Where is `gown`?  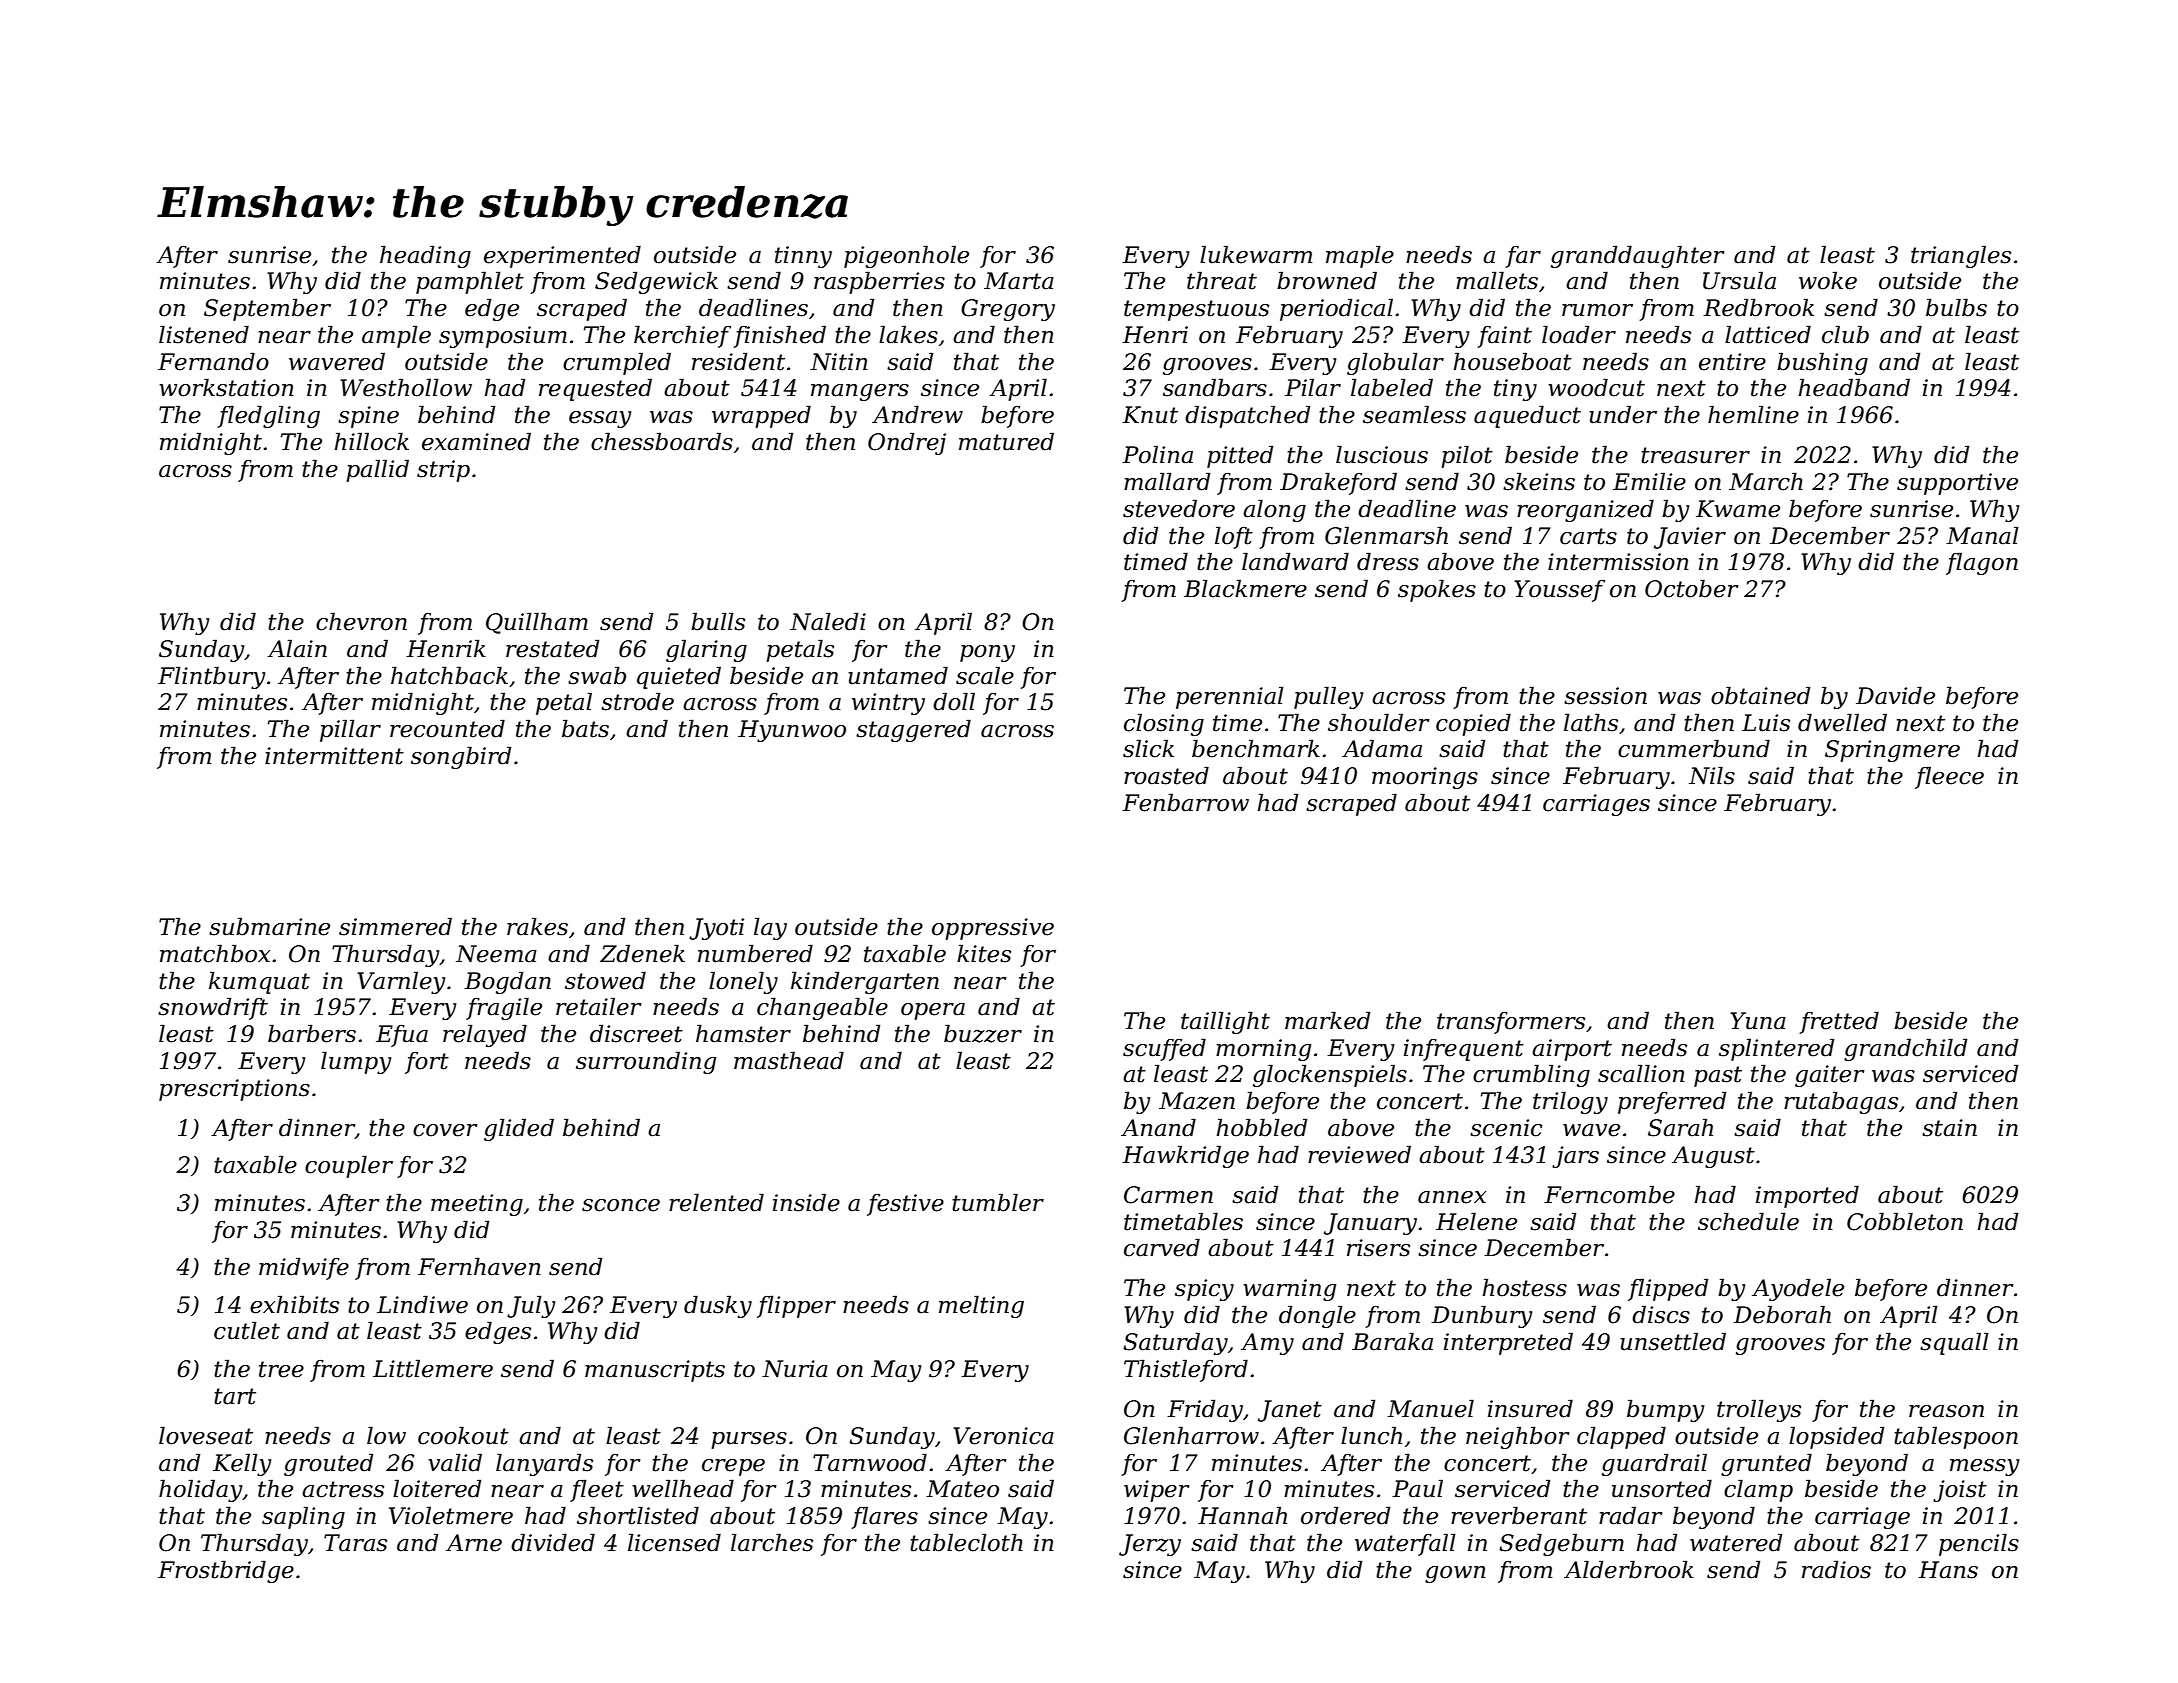 gown is located at coordinates (1455, 1574).
